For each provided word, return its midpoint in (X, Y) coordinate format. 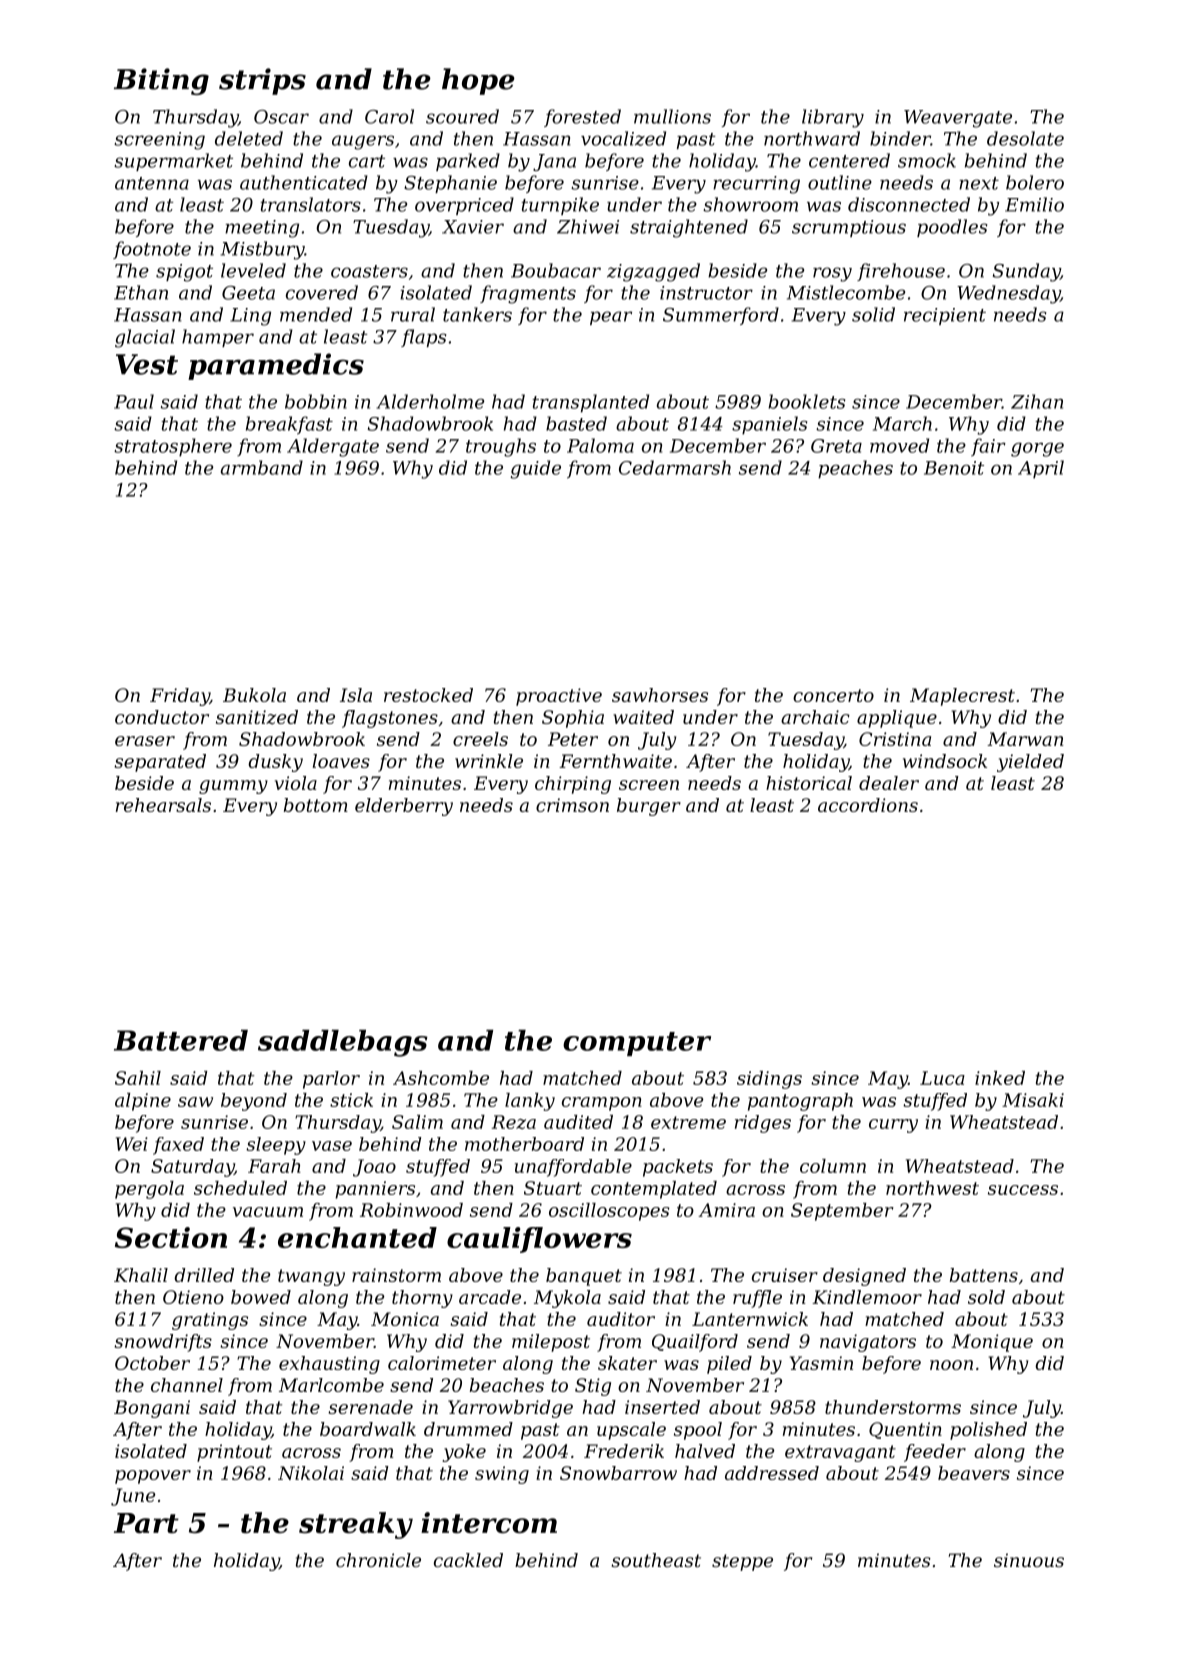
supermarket (173, 162)
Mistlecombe (846, 292)
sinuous (1029, 1560)
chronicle (378, 1560)
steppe (742, 1562)
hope (478, 81)
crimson (572, 805)
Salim (417, 1122)
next (979, 183)
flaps (423, 338)
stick (351, 1100)
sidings (769, 1080)
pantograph (800, 1102)
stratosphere (173, 447)
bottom (316, 805)
